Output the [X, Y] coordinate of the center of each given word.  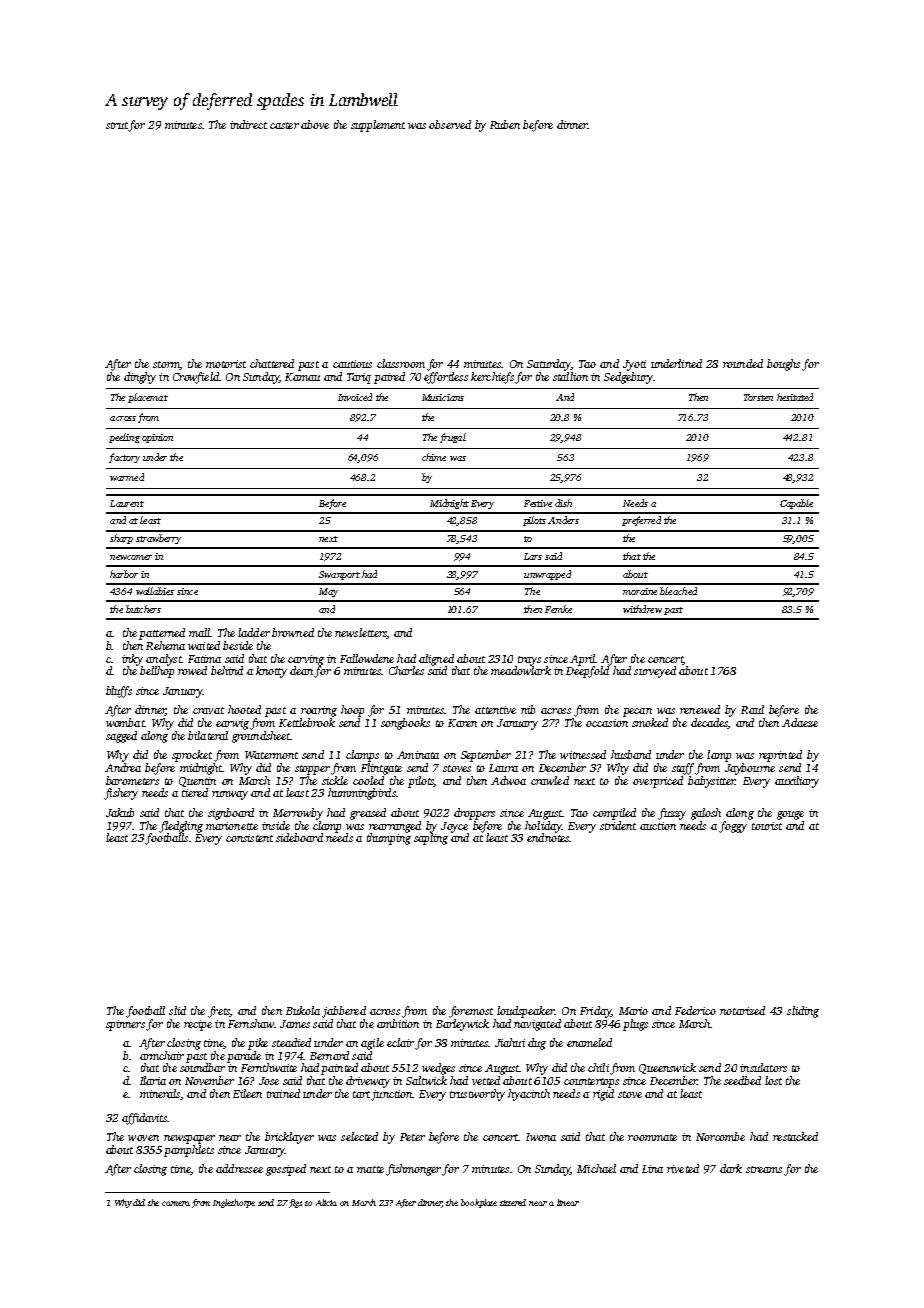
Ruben [505, 124]
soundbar [202, 1067]
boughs [783, 365]
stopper [312, 770]
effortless [446, 378]
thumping [389, 839]
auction [658, 826]
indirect [248, 124]
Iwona [541, 1137]
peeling [124, 438]
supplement [378, 126]
